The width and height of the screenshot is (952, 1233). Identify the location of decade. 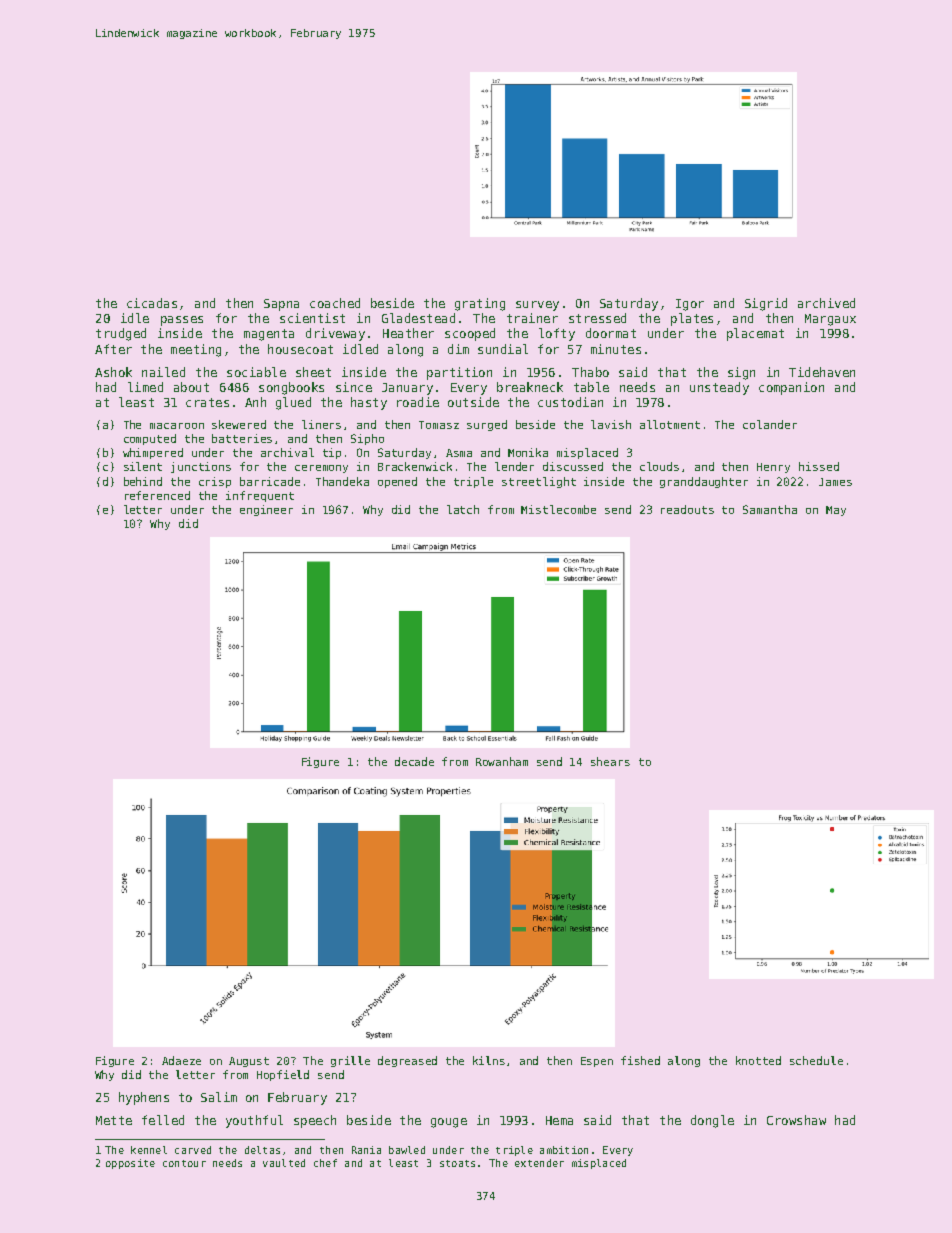
(414, 761).
